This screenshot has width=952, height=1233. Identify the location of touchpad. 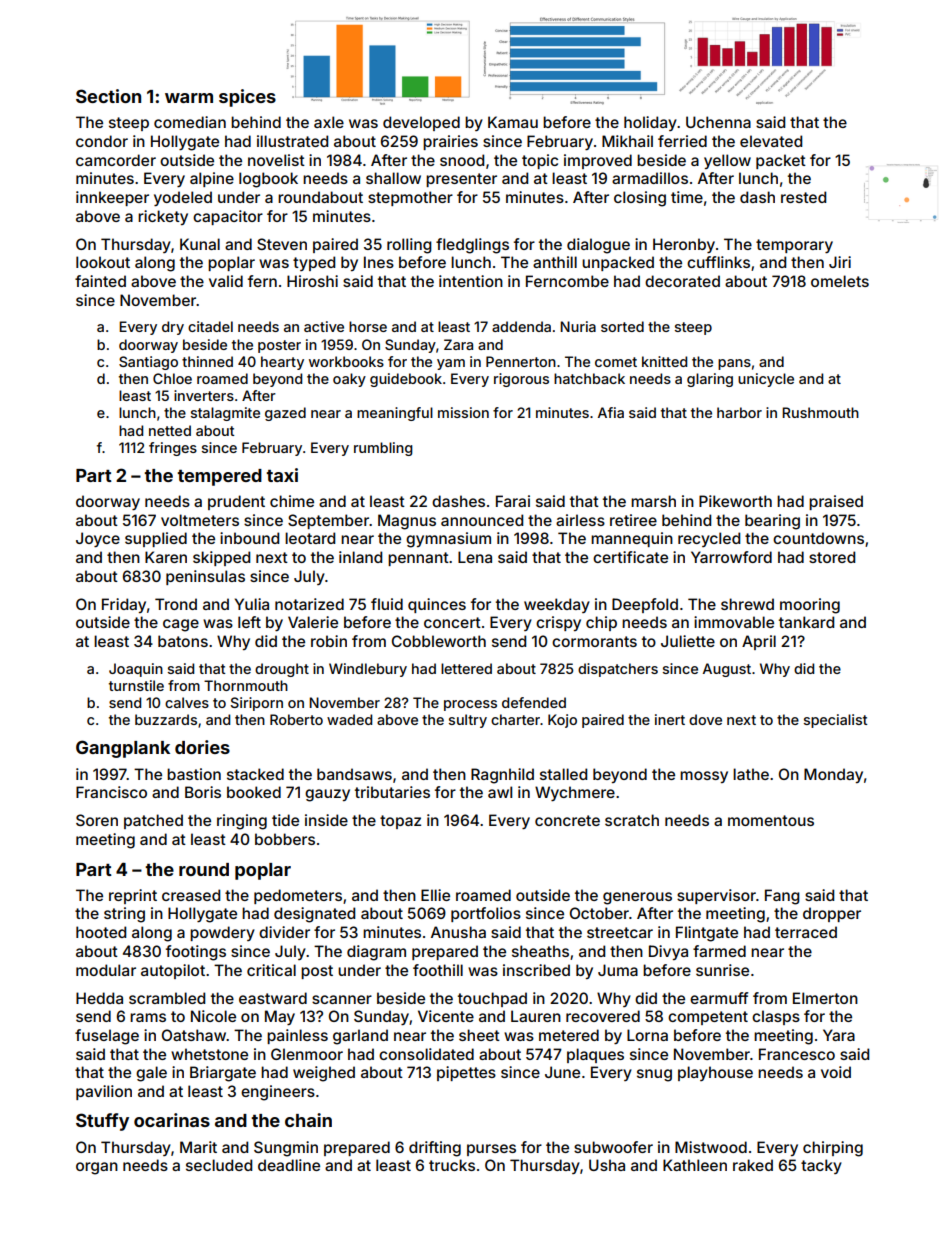
(492, 999).
